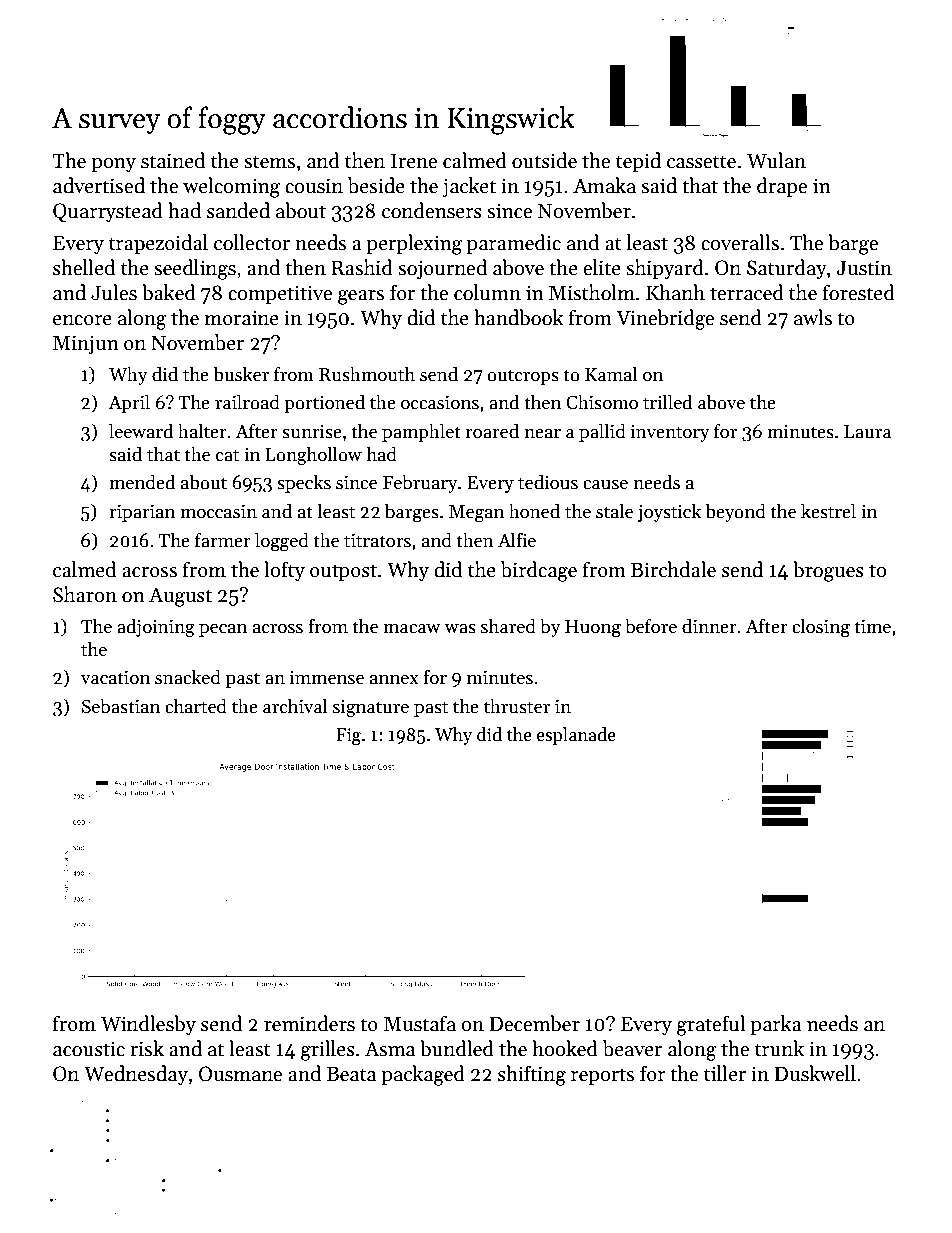 The image size is (952, 1233). Describe the element at coordinates (240, 1074) in the image. I see `Ousmane` at that location.
